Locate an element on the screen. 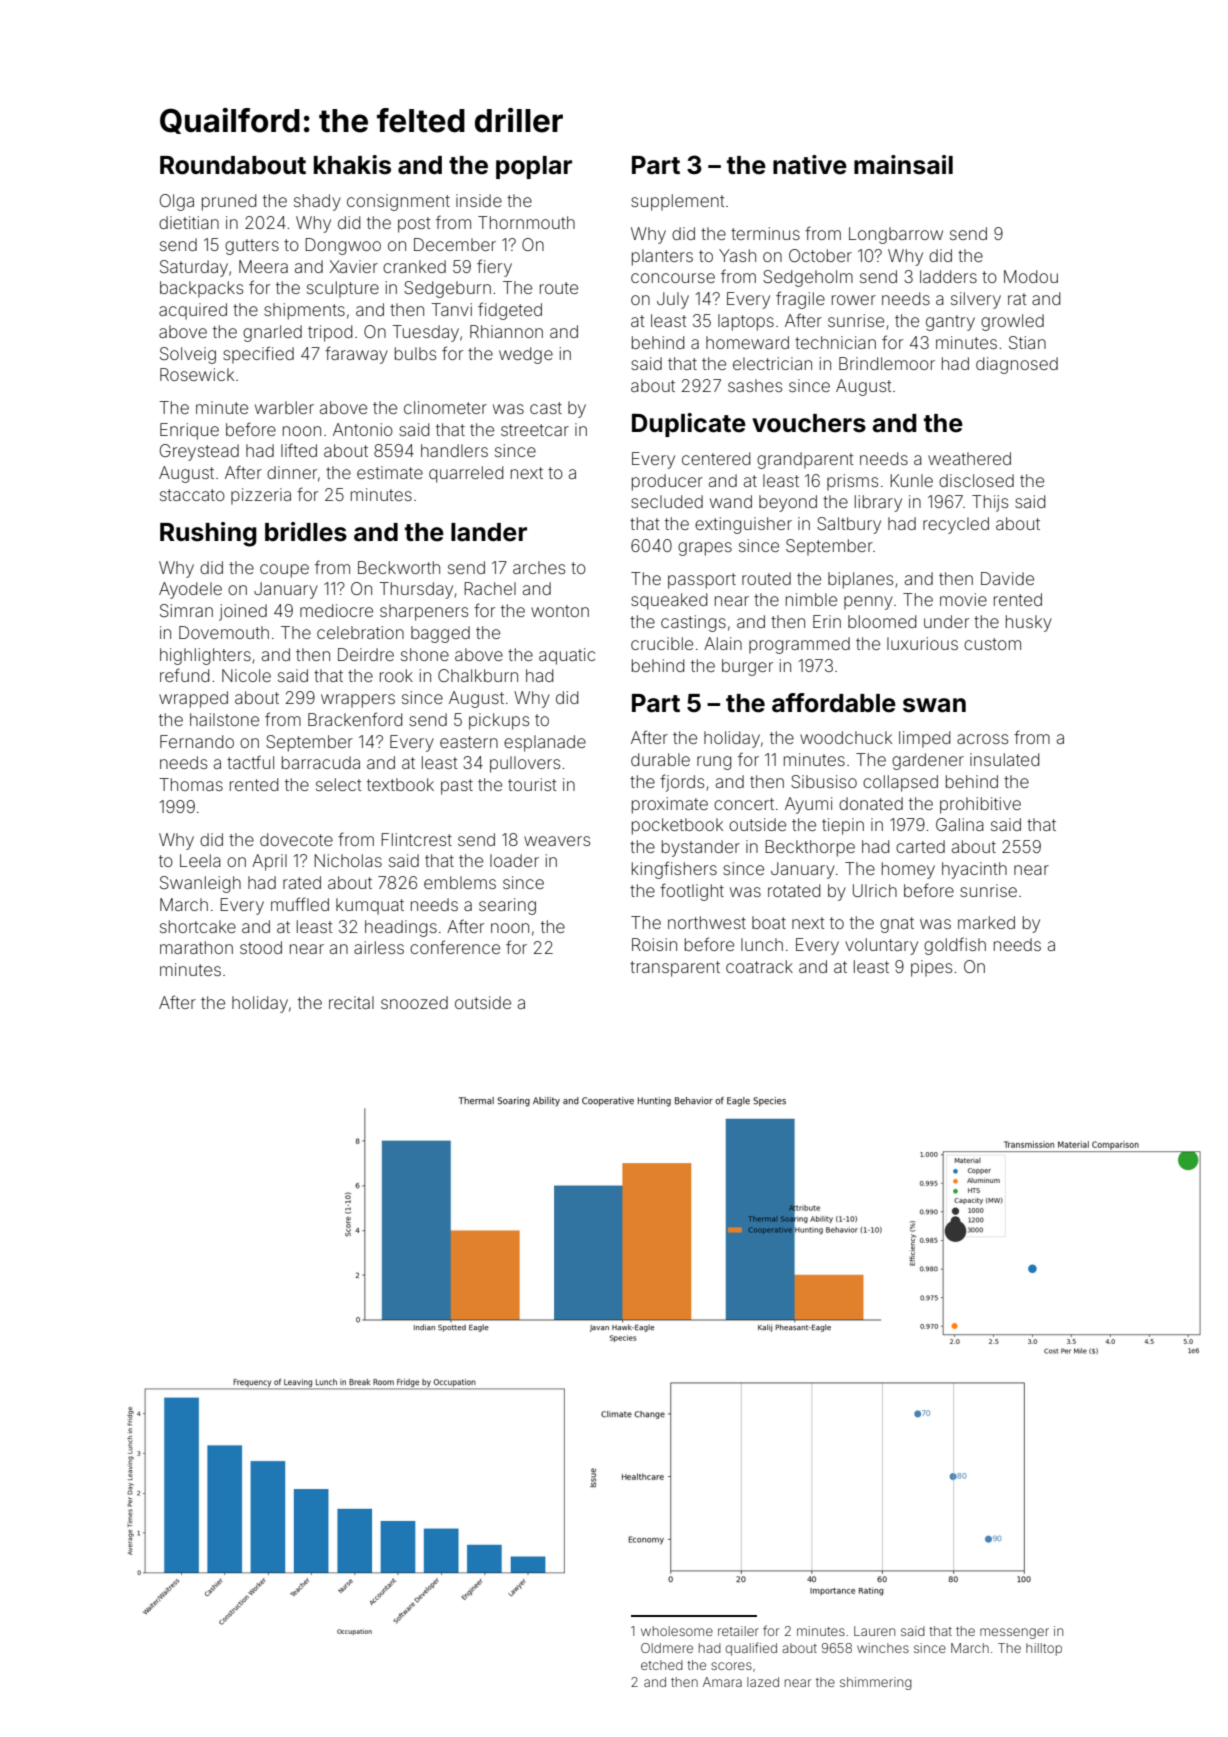 This screenshot has height=1737, width=1228. recital is located at coordinates (351, 1002).
